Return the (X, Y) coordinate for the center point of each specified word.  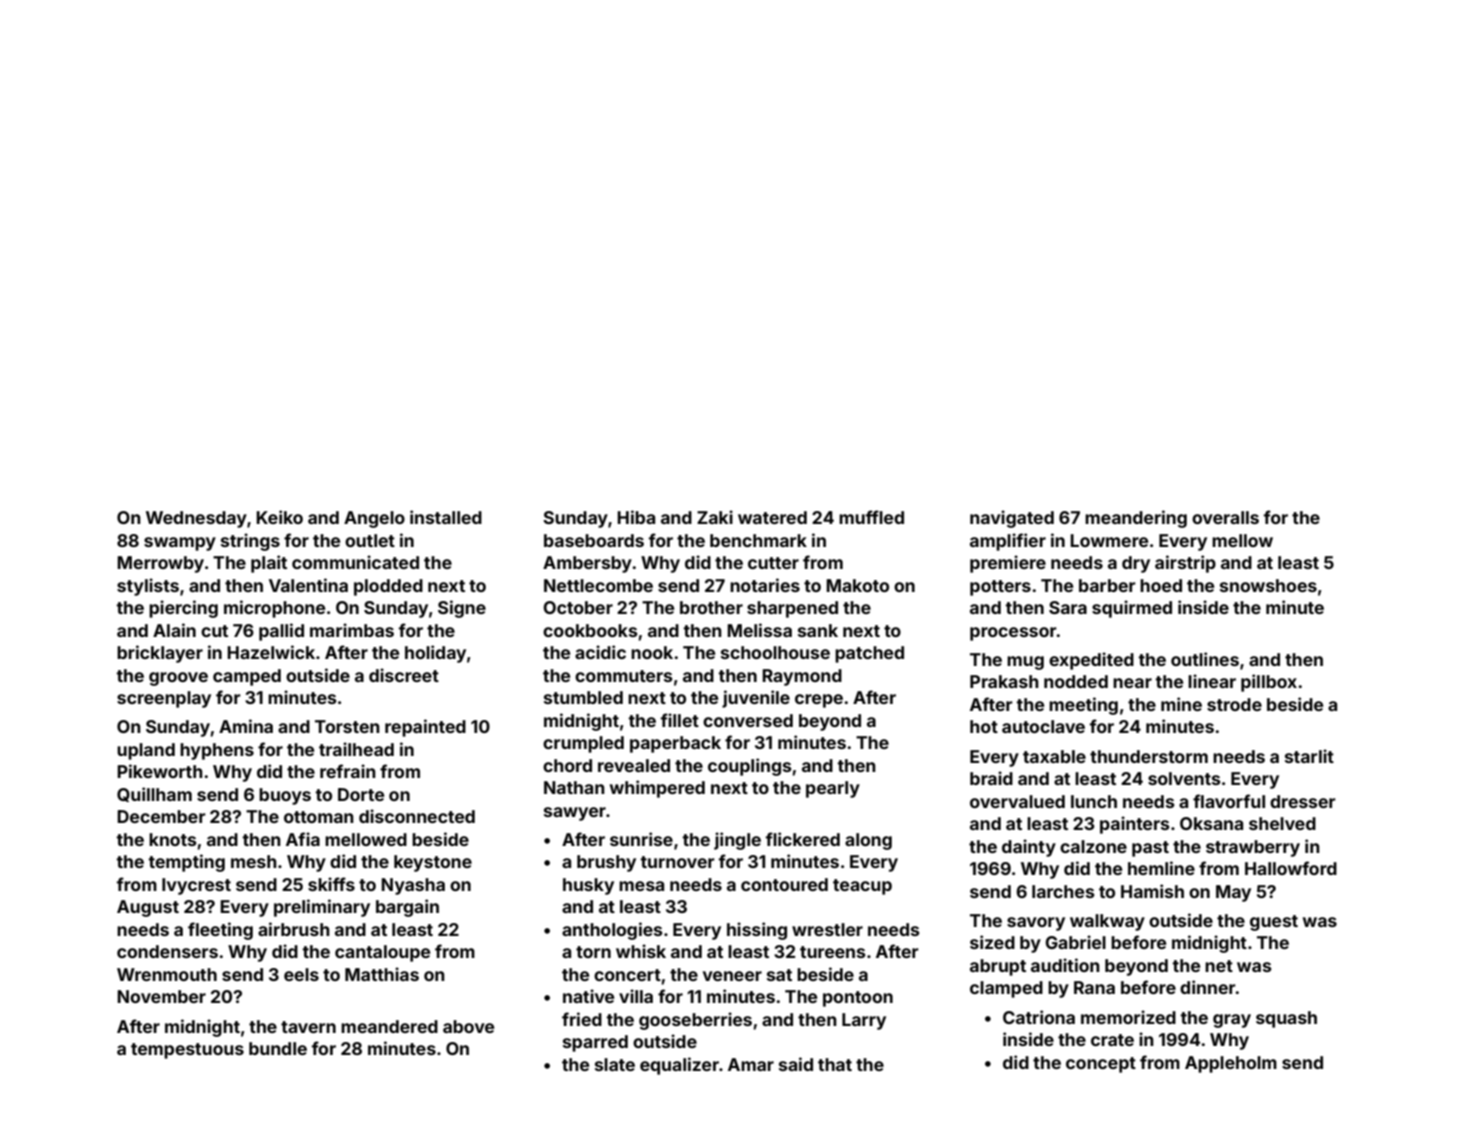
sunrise (641, 839)
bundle (278, 1048)
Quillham (154, 794)
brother (711, 607)
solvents (1184, 778)
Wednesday (196, 519)
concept (1101, 1065)
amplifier (1008, 542)
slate (615, 1064)
